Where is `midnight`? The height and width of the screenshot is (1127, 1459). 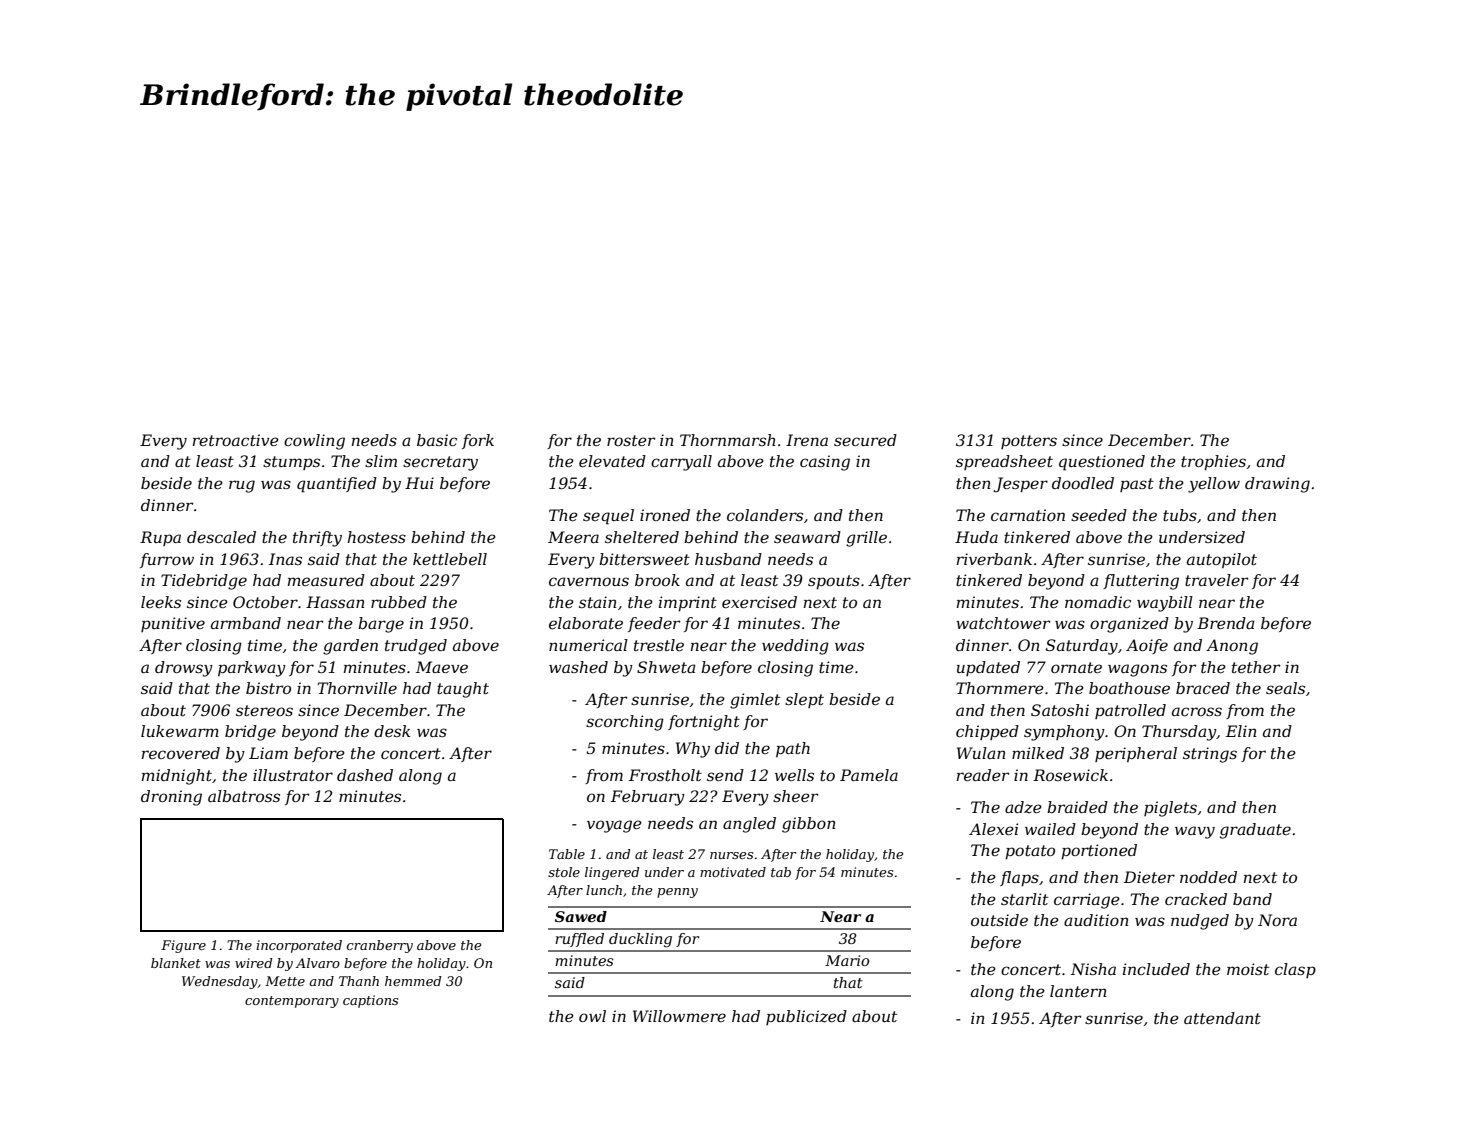
midnight is located at coordinates (177, 777).
